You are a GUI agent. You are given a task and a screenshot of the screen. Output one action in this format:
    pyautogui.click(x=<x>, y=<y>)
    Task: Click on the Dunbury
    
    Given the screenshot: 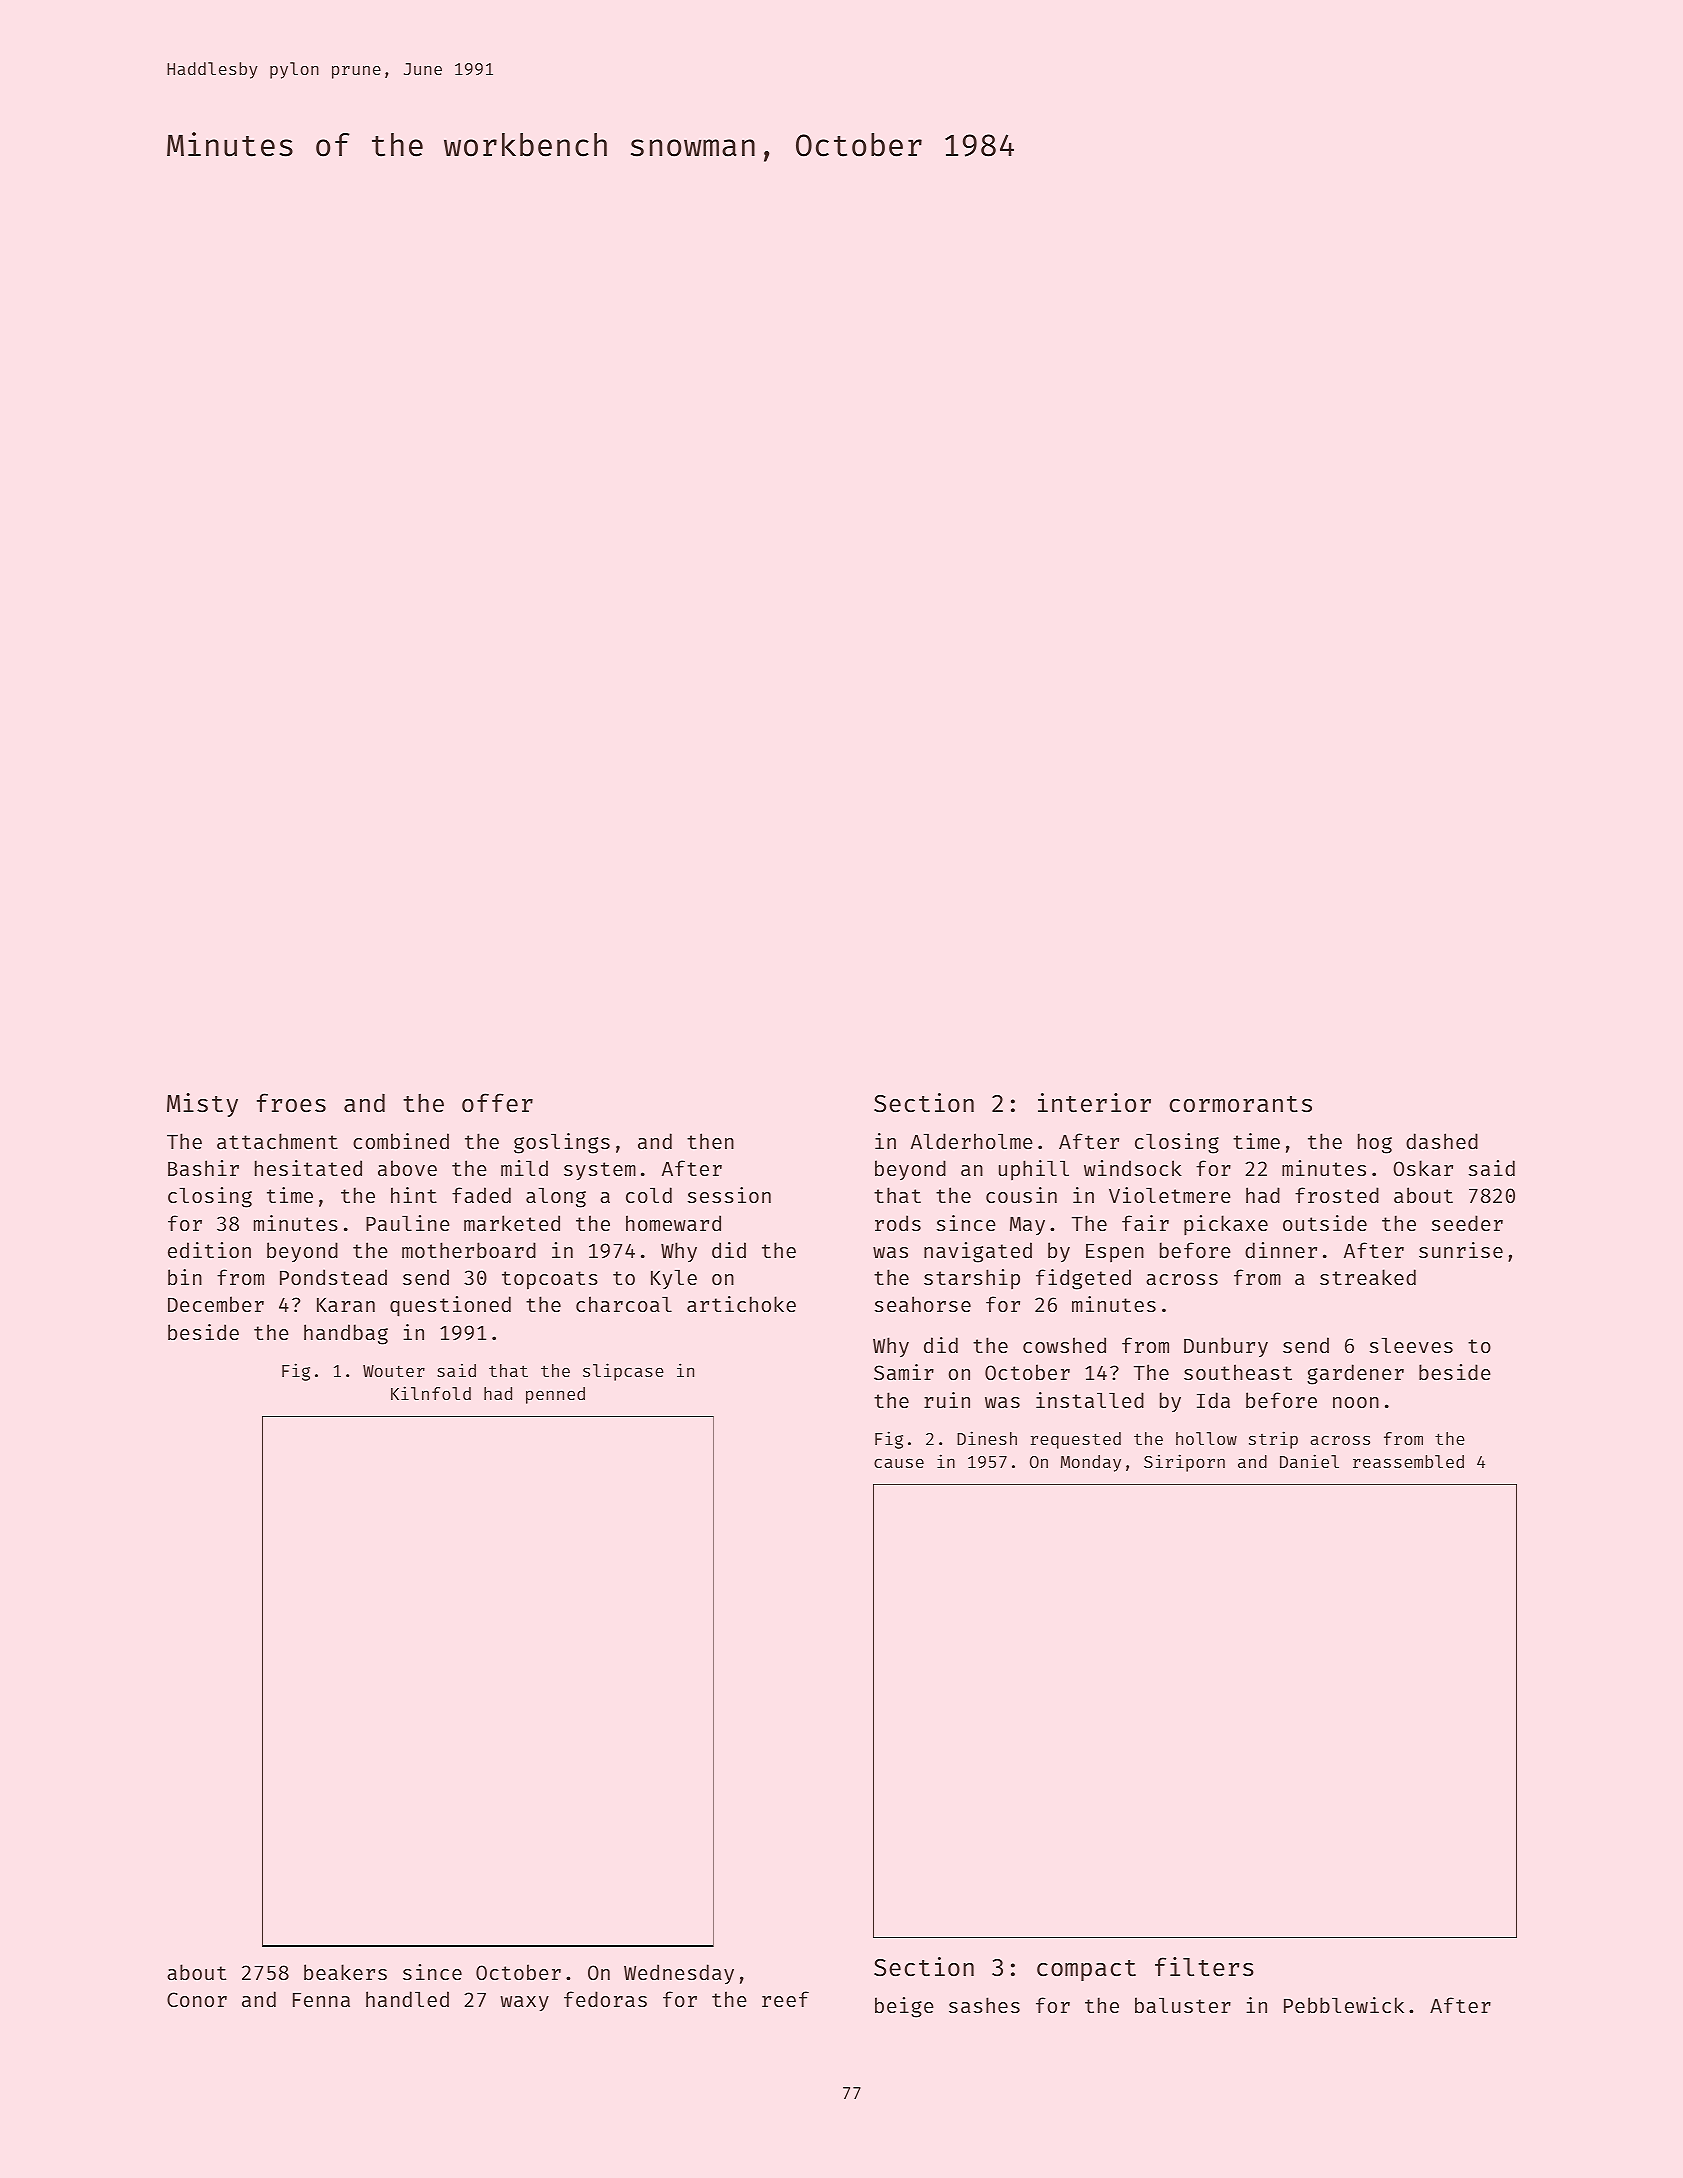 What is the action you would take?
    pyautogui.click(x=1226, y=1347)
